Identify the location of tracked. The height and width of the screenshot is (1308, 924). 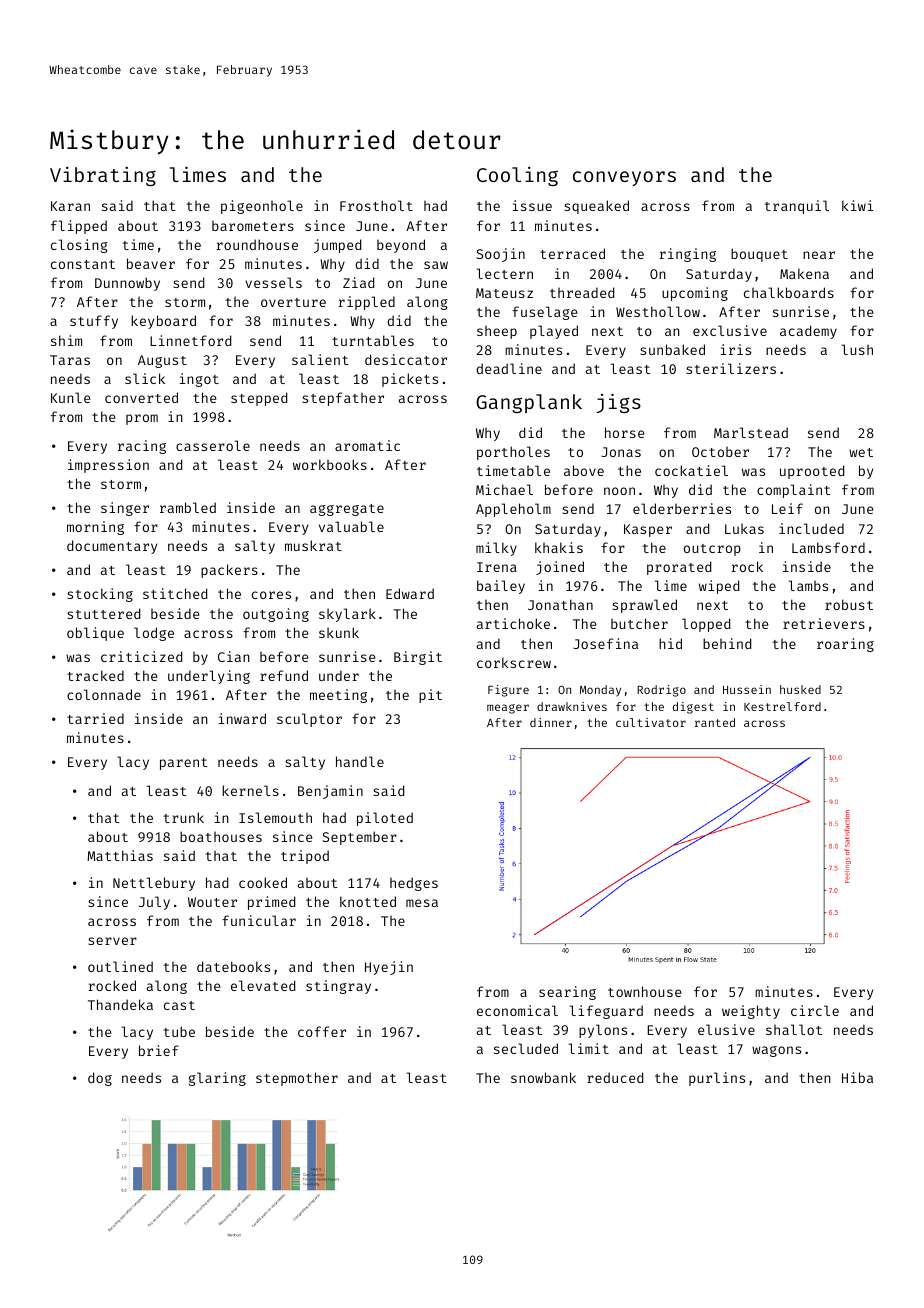
(95, 675).
